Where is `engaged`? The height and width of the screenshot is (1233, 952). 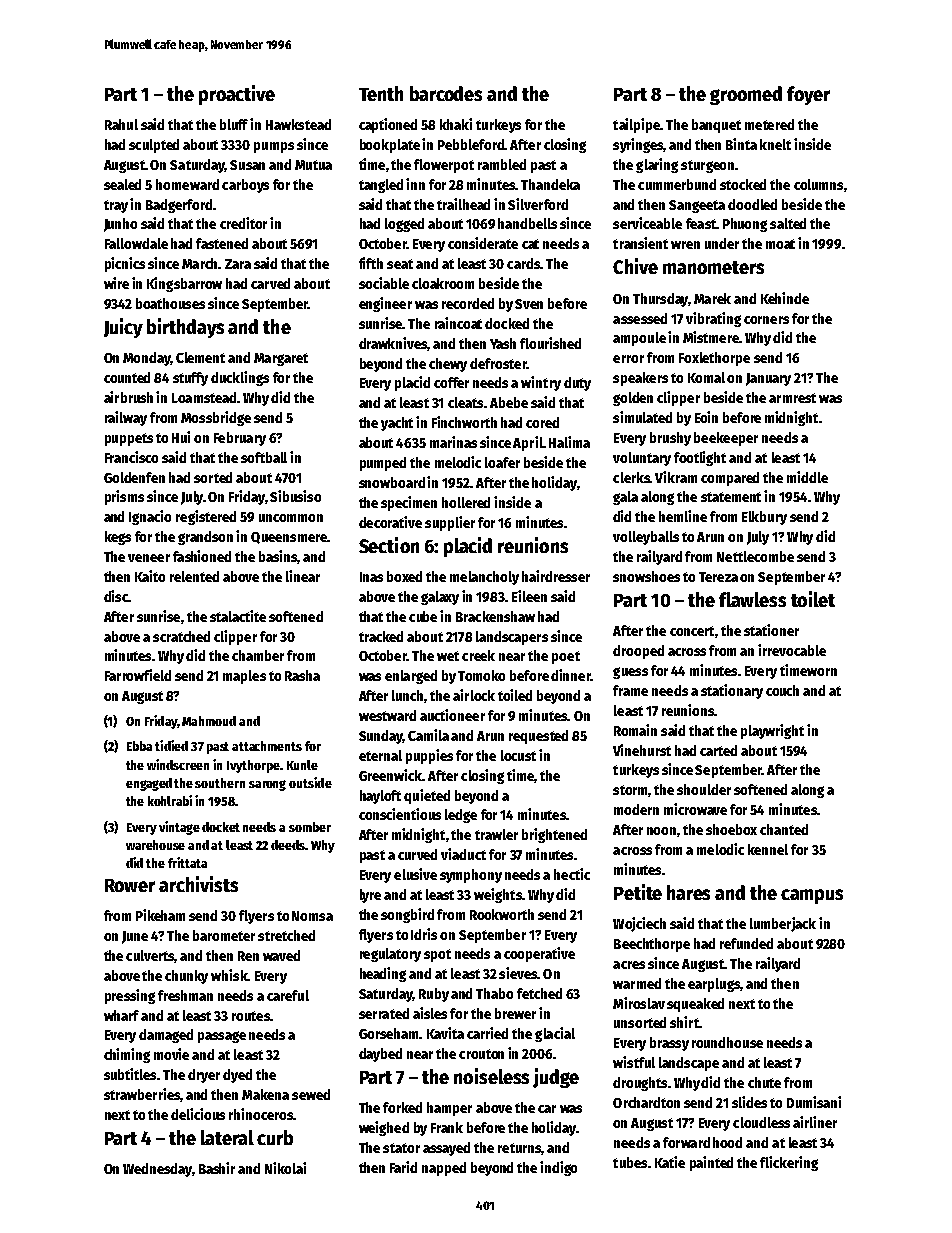
engaged is located at coordinates (149, 784).
